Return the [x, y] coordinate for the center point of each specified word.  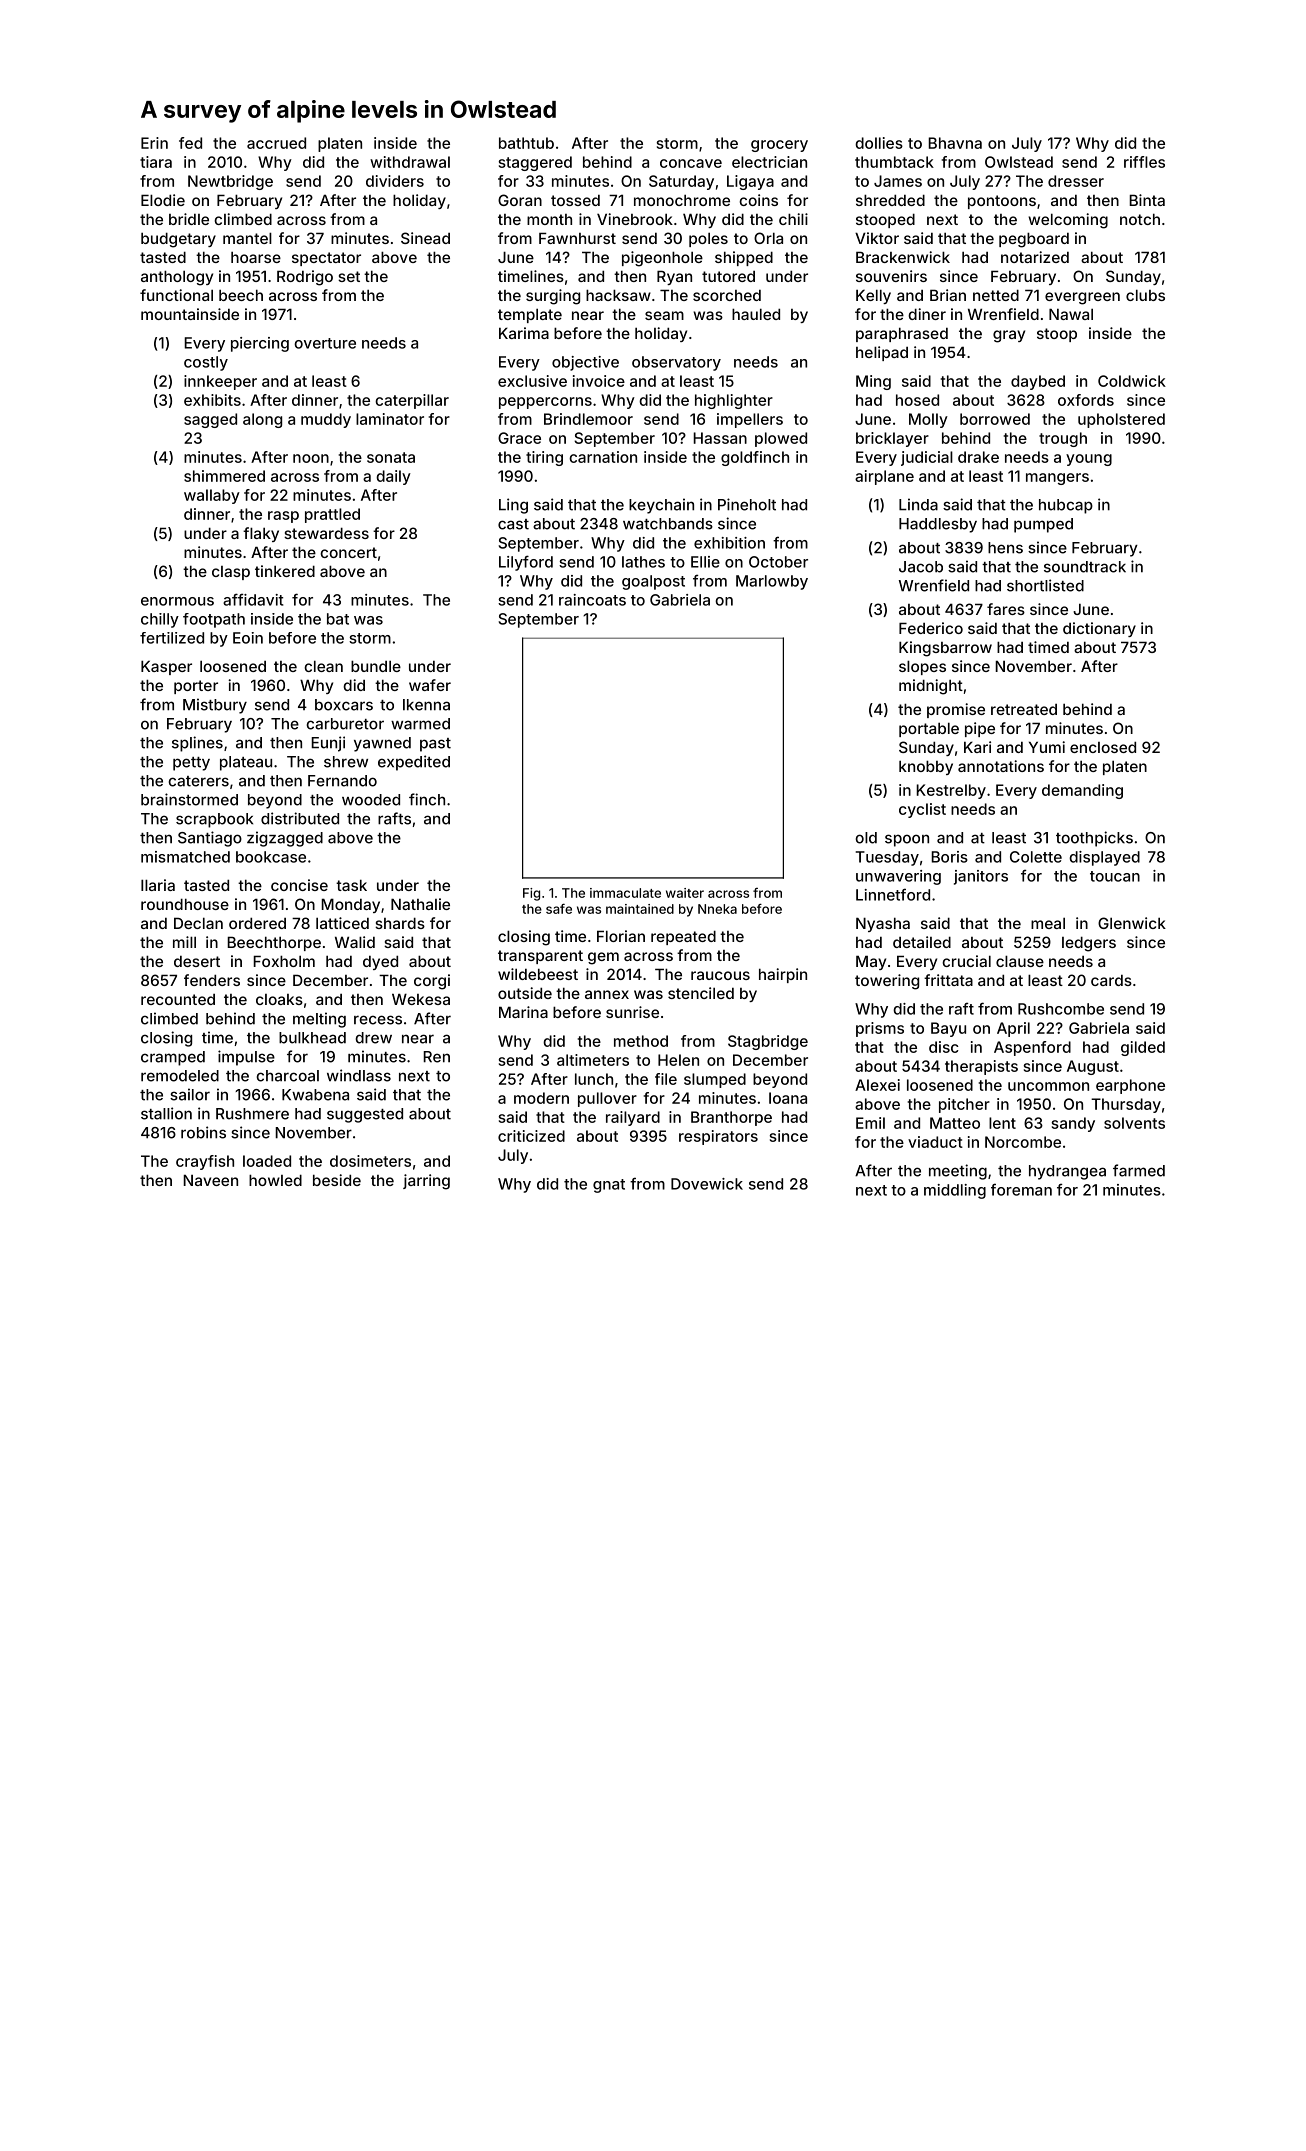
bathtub [526, 143]
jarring [426, 1182]
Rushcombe [1061, 1009]
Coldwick [1132, 381]
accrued [276, 143]
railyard [633, 1118]
